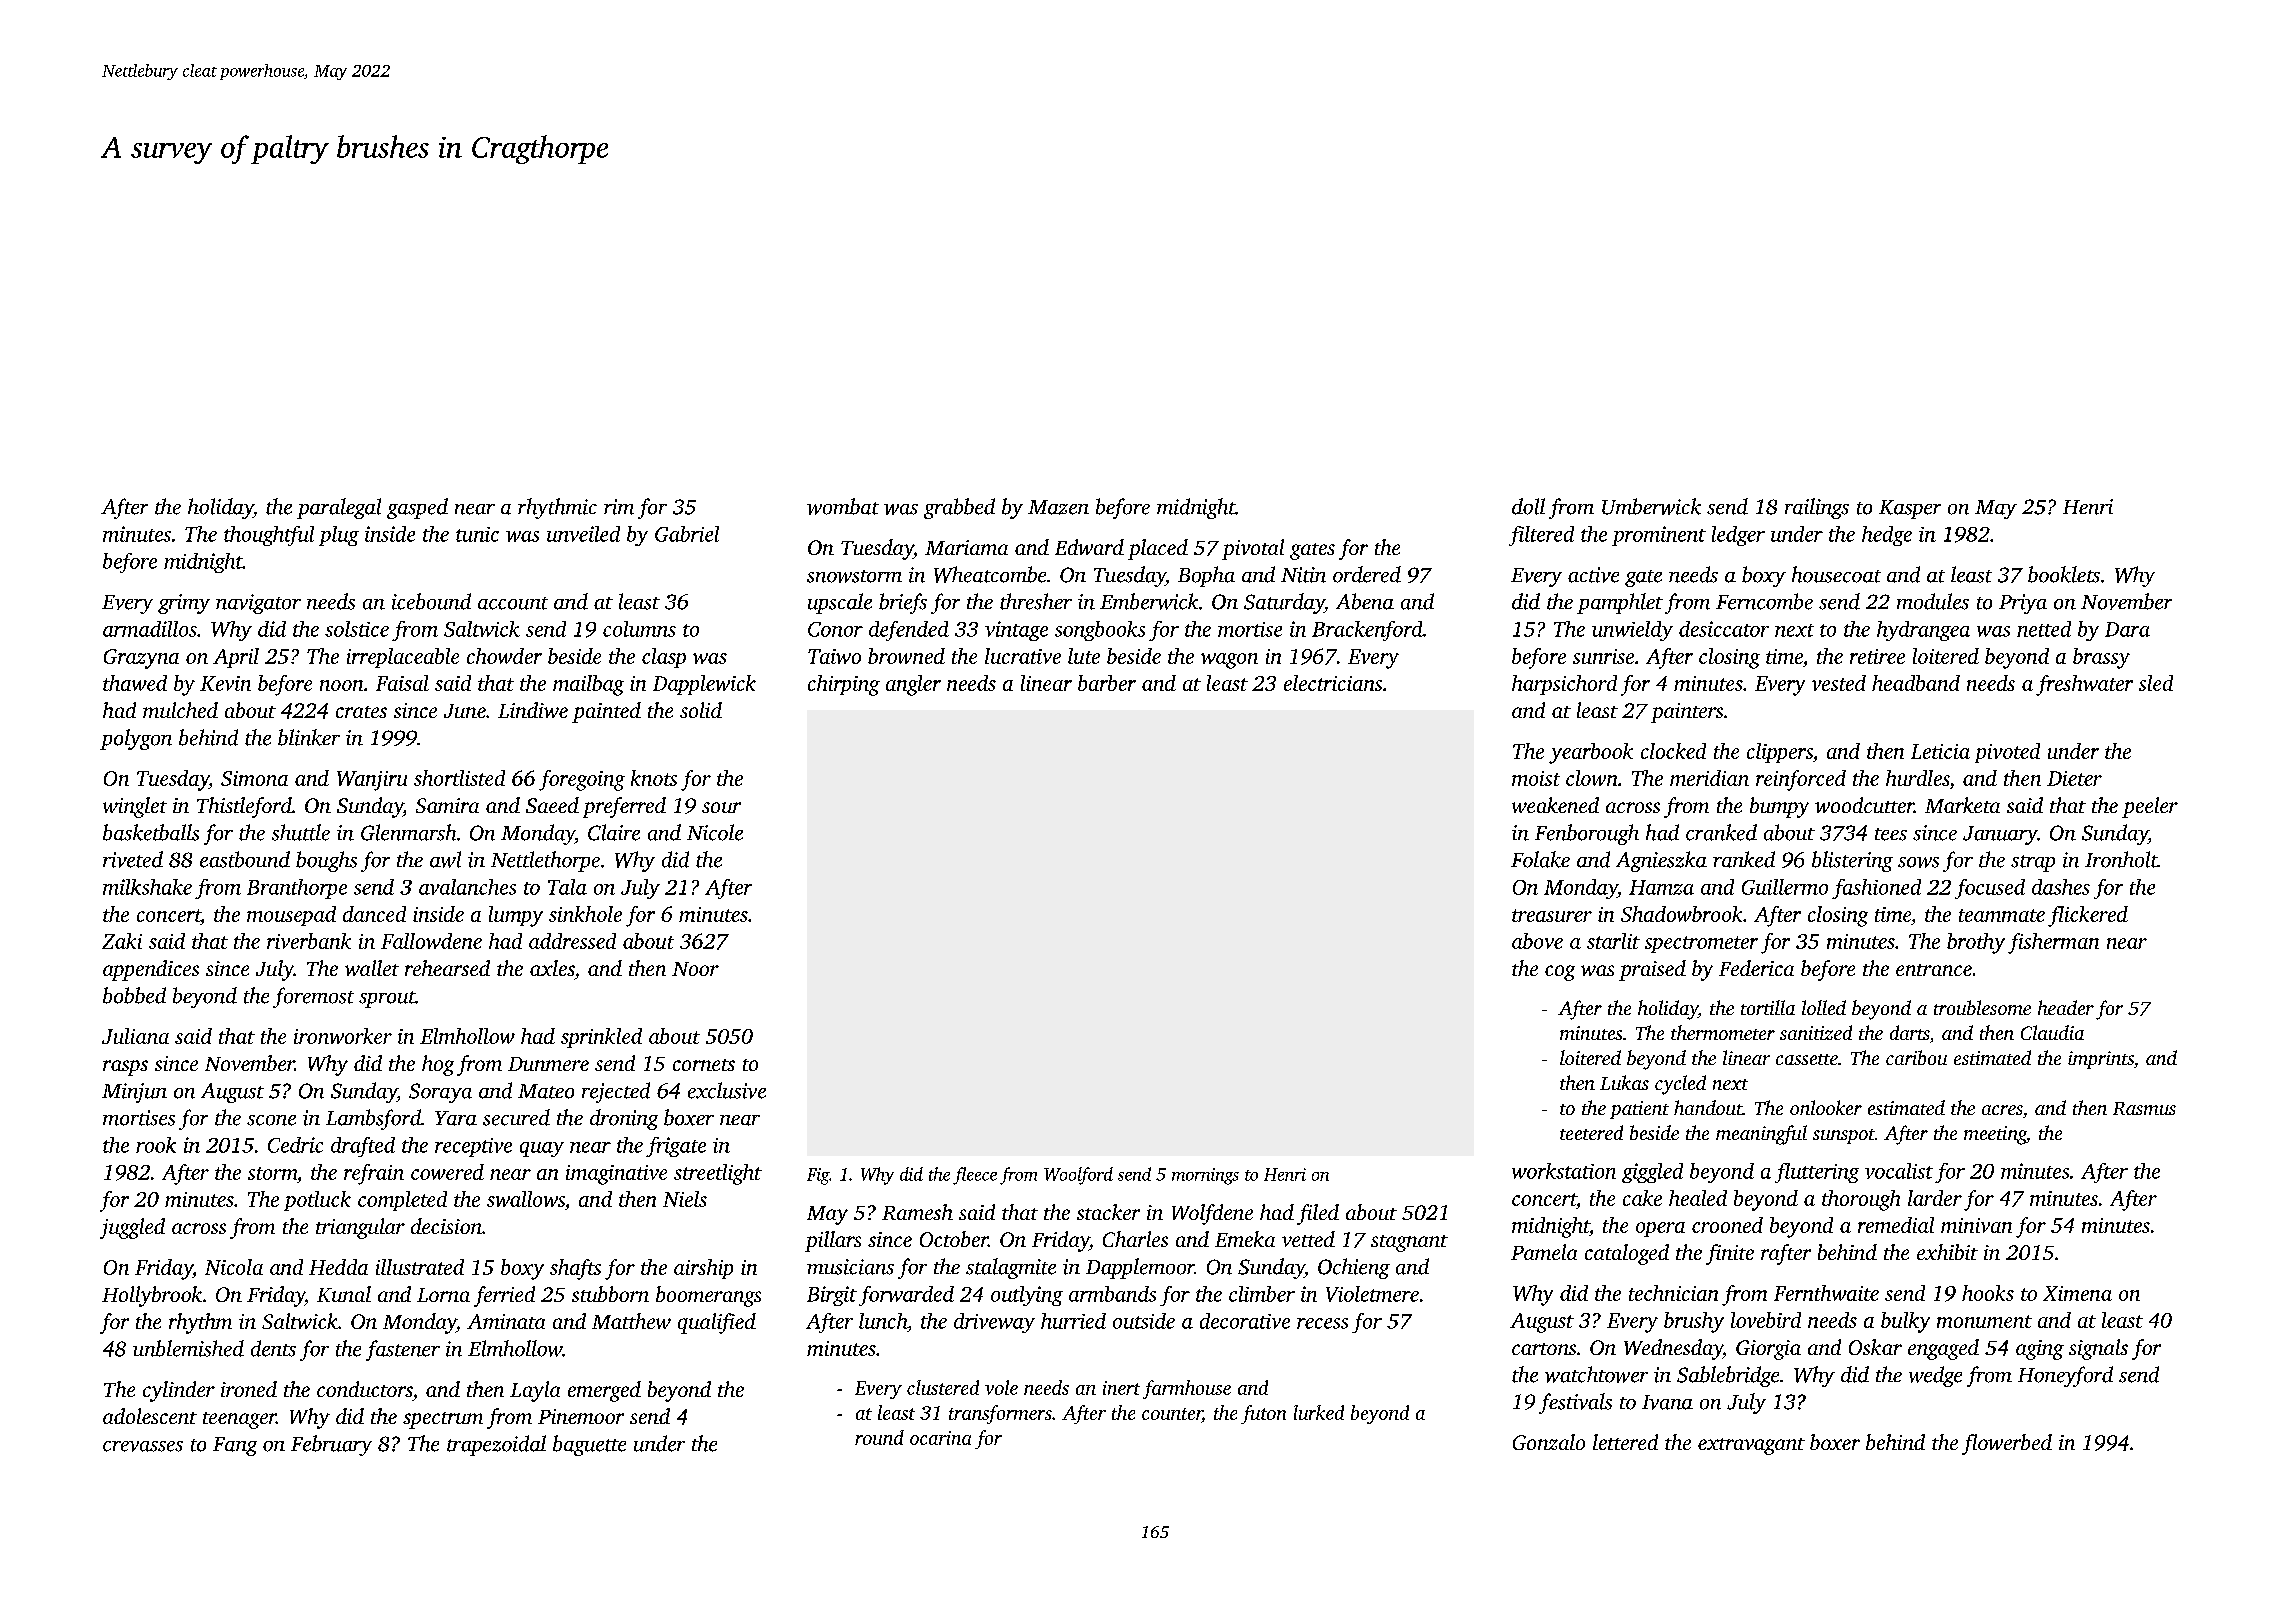 Image resolution: width=2281 pixels, height=1613 pixels. I want to click on Mazen, so click(1058, 507).
